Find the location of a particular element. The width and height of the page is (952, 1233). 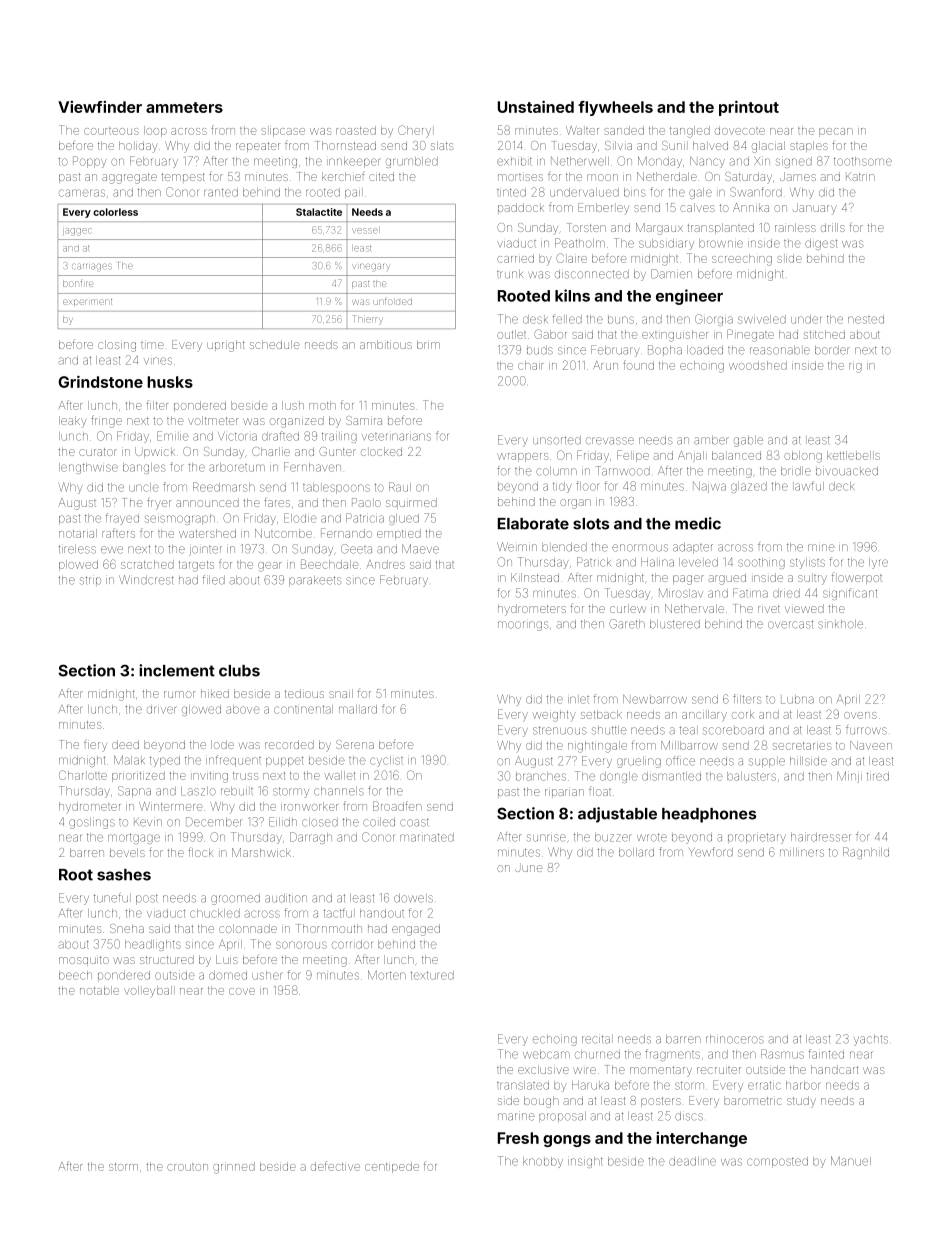

deed is located at coordinates (125, 744).
